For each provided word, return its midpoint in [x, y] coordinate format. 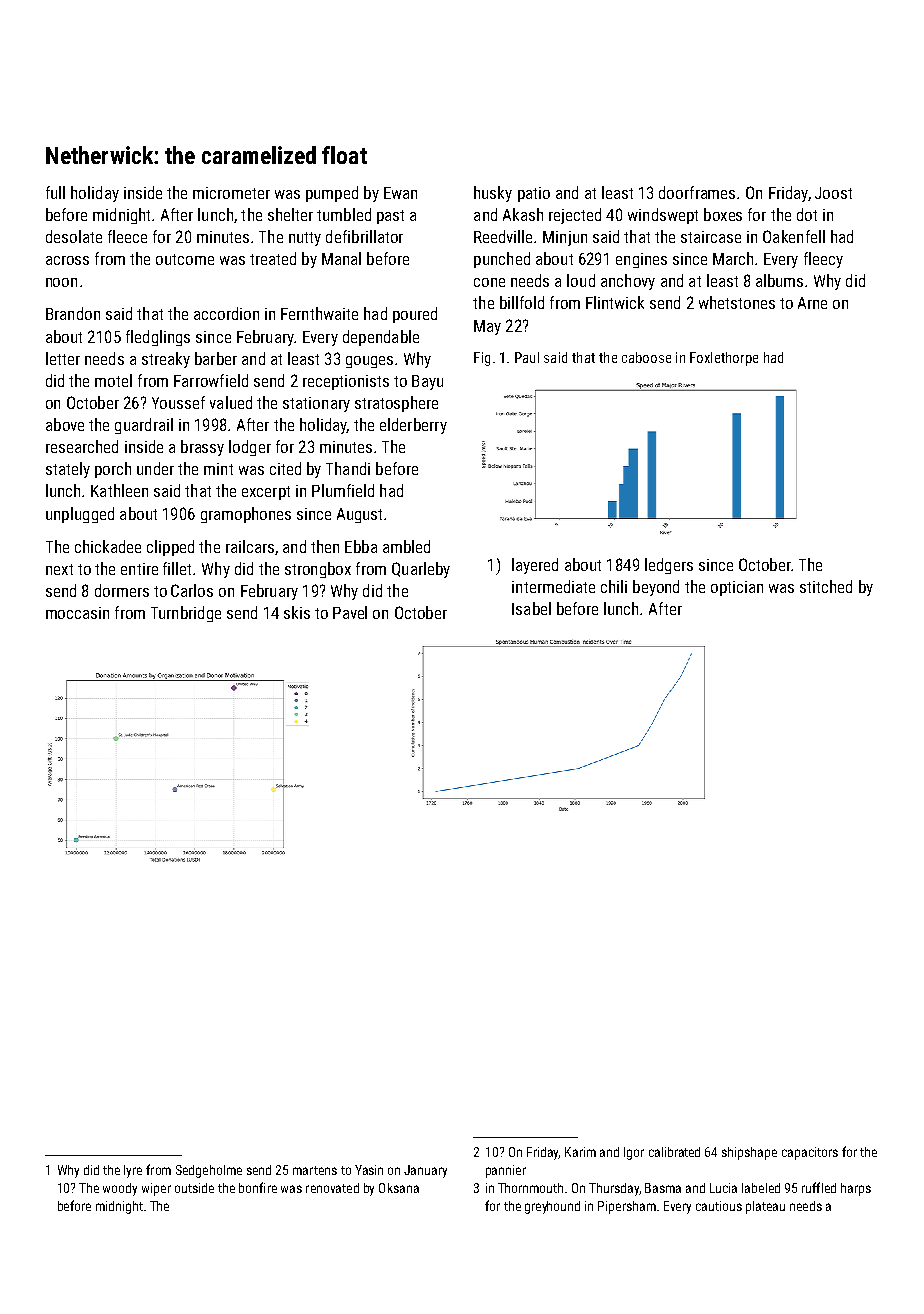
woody [120, 1189]
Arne [812, 303]
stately [68, 470]
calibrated [674, 1152]
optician [737, 588]
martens [315, 1170]
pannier [506, 1171]
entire [139, 569]
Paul [527, 357]
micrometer [231, 193]
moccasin [77, 613]
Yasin [369, 1170]
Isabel [531, 608]
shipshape [749, 1153]
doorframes [697, 192]
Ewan [400, 193]
